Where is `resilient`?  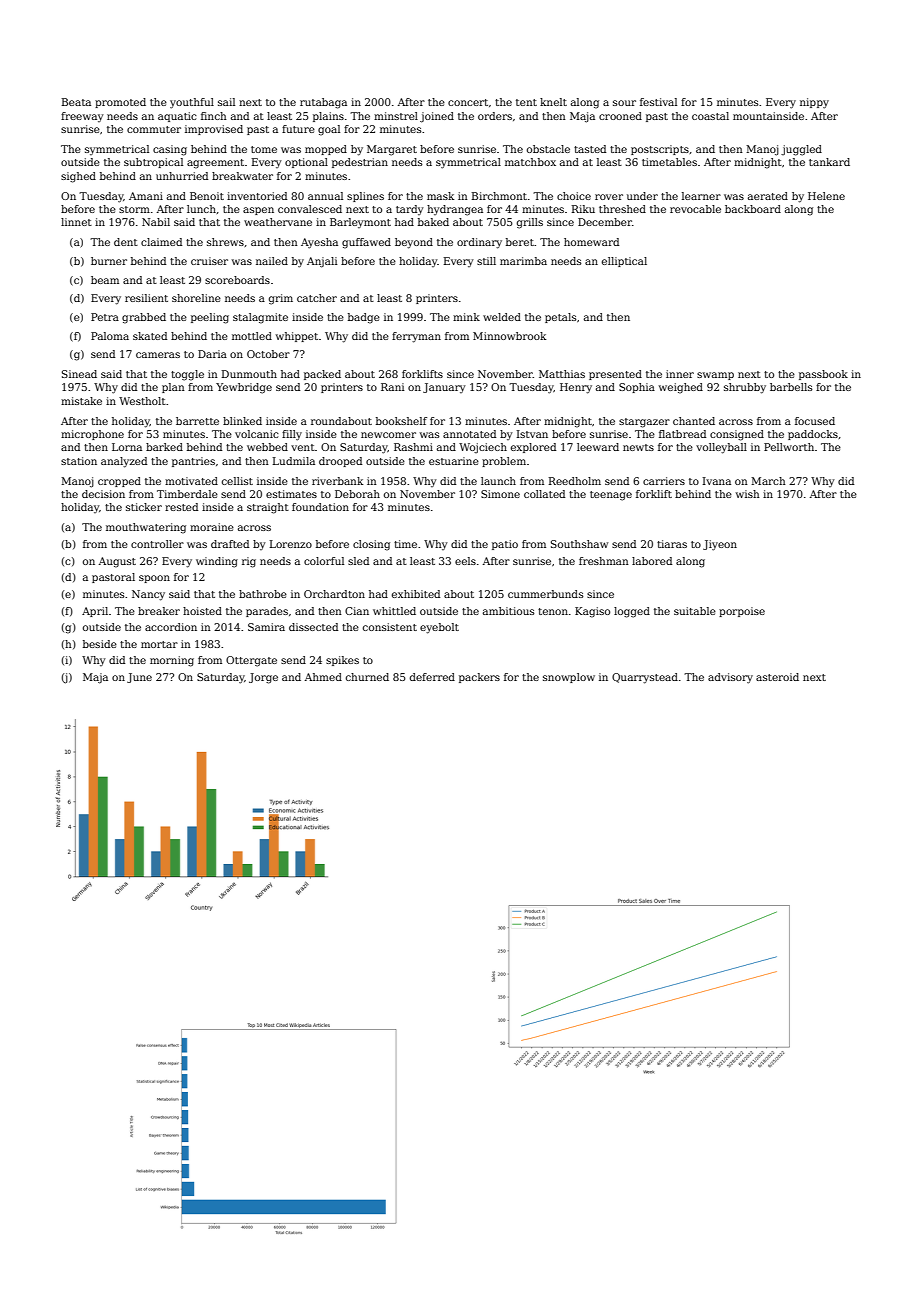 resilient is located at coordinates (146, 298).
